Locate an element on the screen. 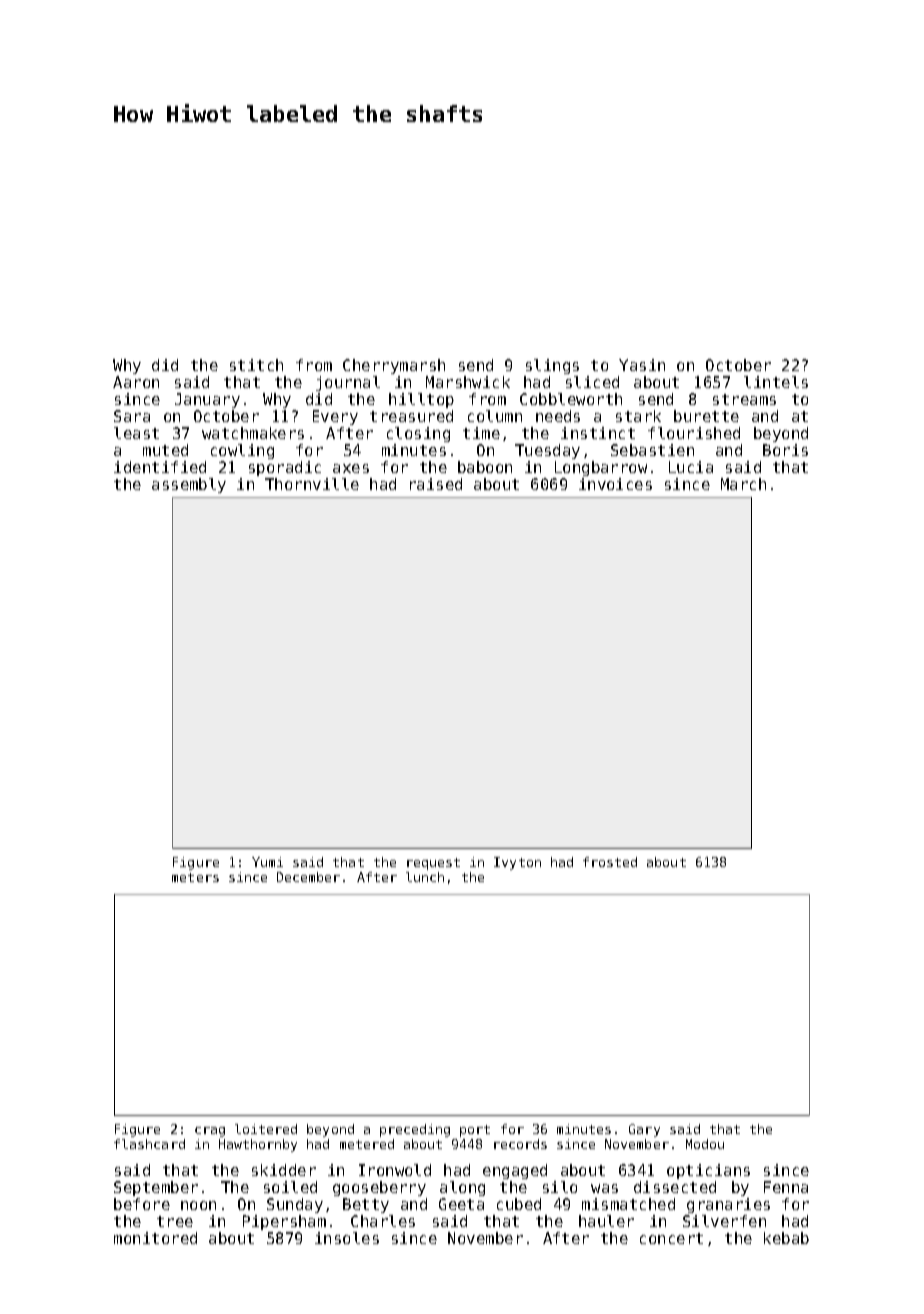 The image size is (924, 1314). invoices is located at coordinates (615, 484).
